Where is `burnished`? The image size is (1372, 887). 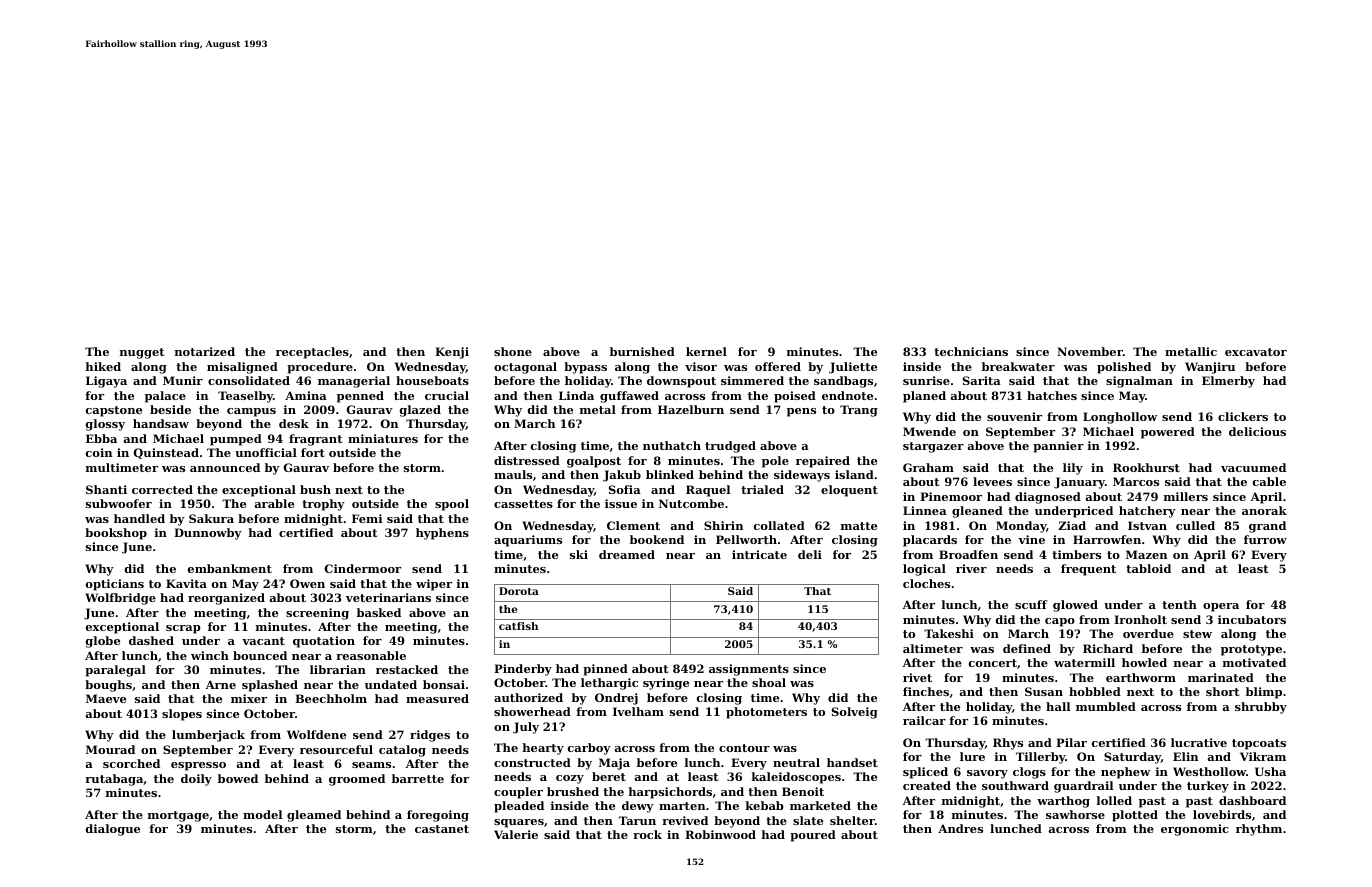
burnished is located at coordinates (642, 351).
